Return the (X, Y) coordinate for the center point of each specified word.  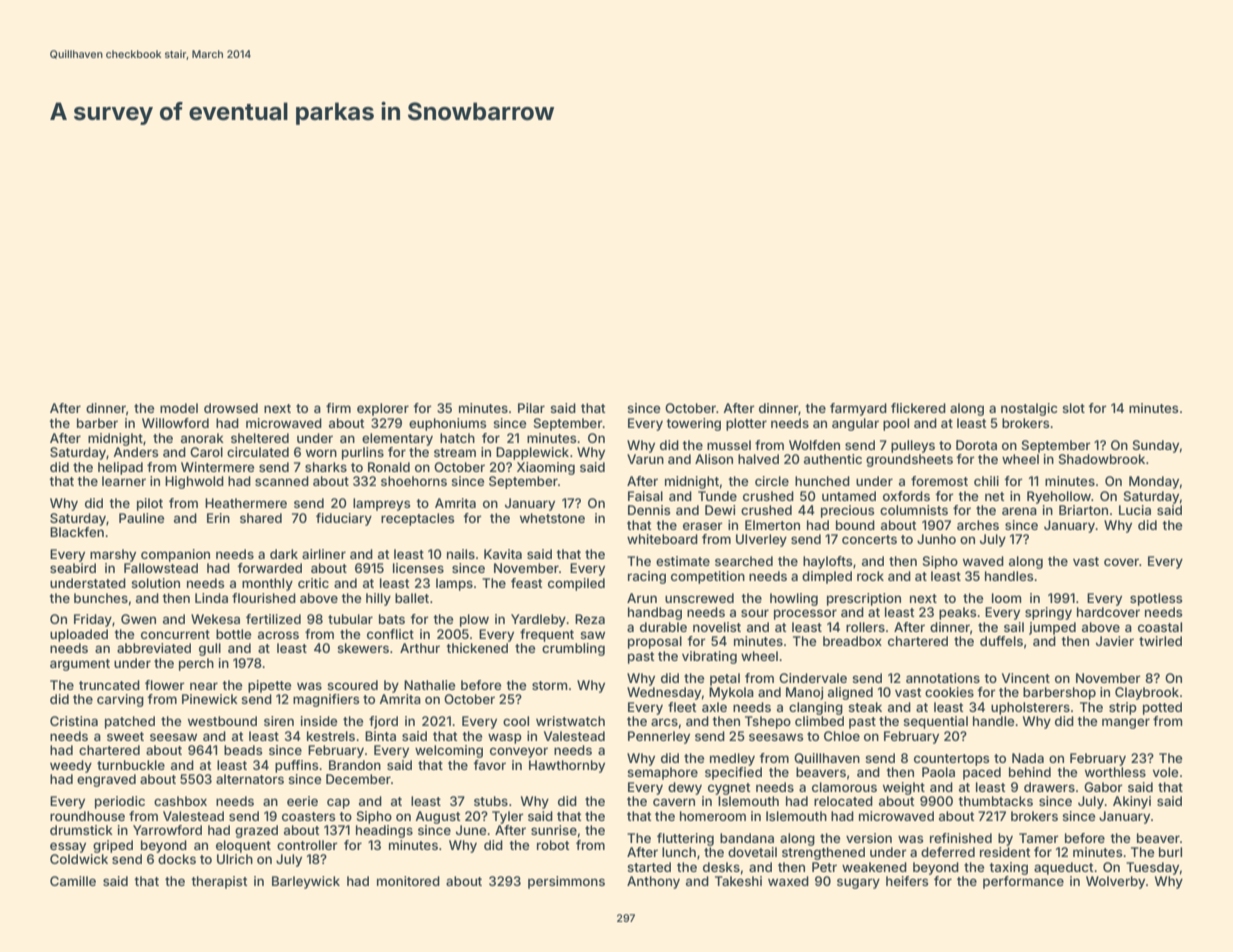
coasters (308, 816)
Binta (380, 736)
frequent (547, 635)
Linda (211, 598)
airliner (324, 554)
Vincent (1026, 678)
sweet (125, 736)
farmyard (858, 409)
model (179, 408)
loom (1006, 598)
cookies (949, 692)
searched (744, 561)
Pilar (531, 408)
